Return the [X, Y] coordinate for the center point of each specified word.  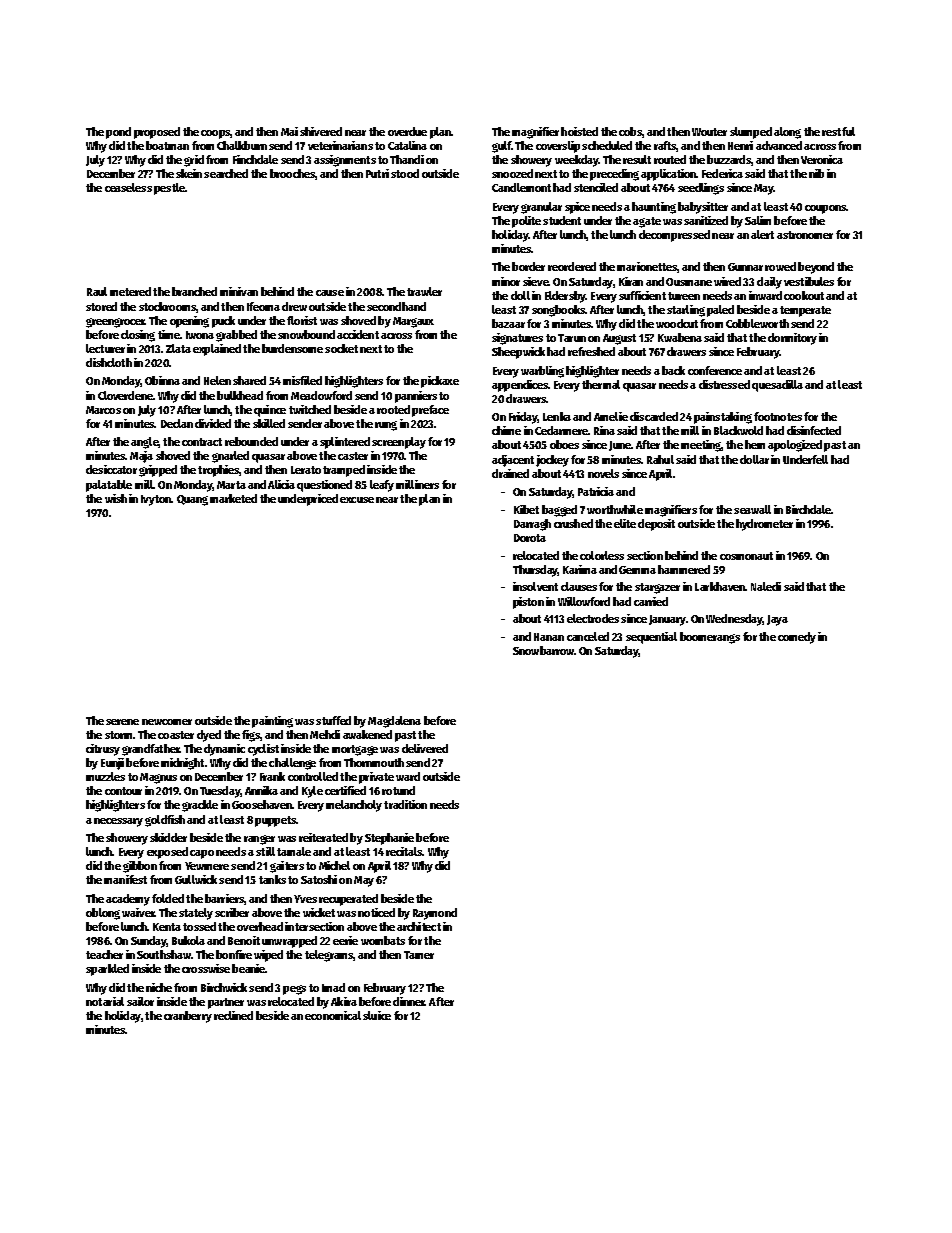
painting [272, 722]
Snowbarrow [543, 650]
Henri [740, 145]
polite [526, 222]
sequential [651, 638]
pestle [169, 189]
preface [430, 411]
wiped [268, 956]
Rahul [660, 459]
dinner [409, 1001]
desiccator [111, 469]
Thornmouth [374, 762]
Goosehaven [262, 804]
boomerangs [710, 638]
